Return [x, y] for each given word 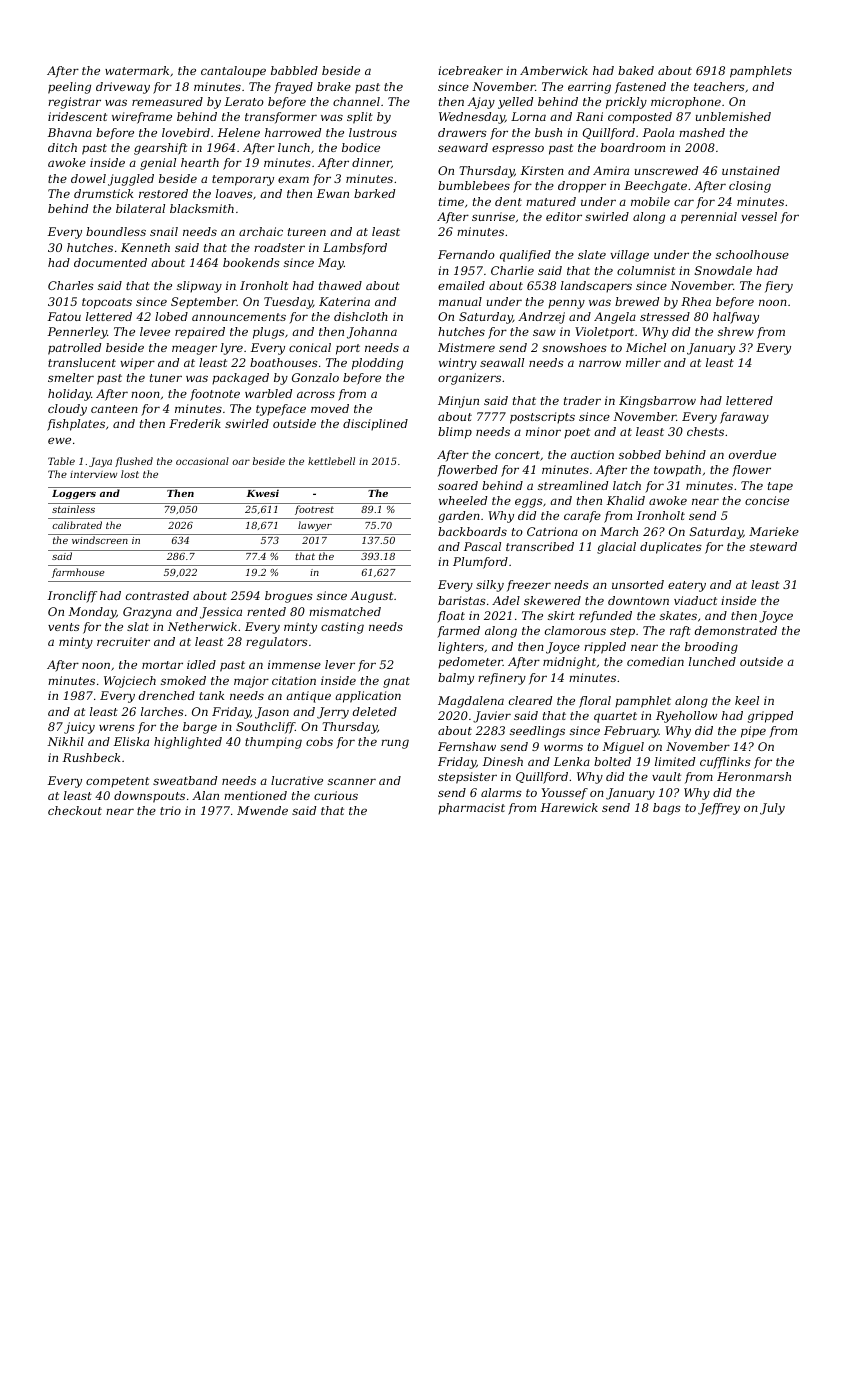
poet [577, 433]
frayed [293, 88]
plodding [377, 364]
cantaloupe [233, 72]
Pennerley [77, 333]
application [368, 697]
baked [636, 70]
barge [200, 728]
